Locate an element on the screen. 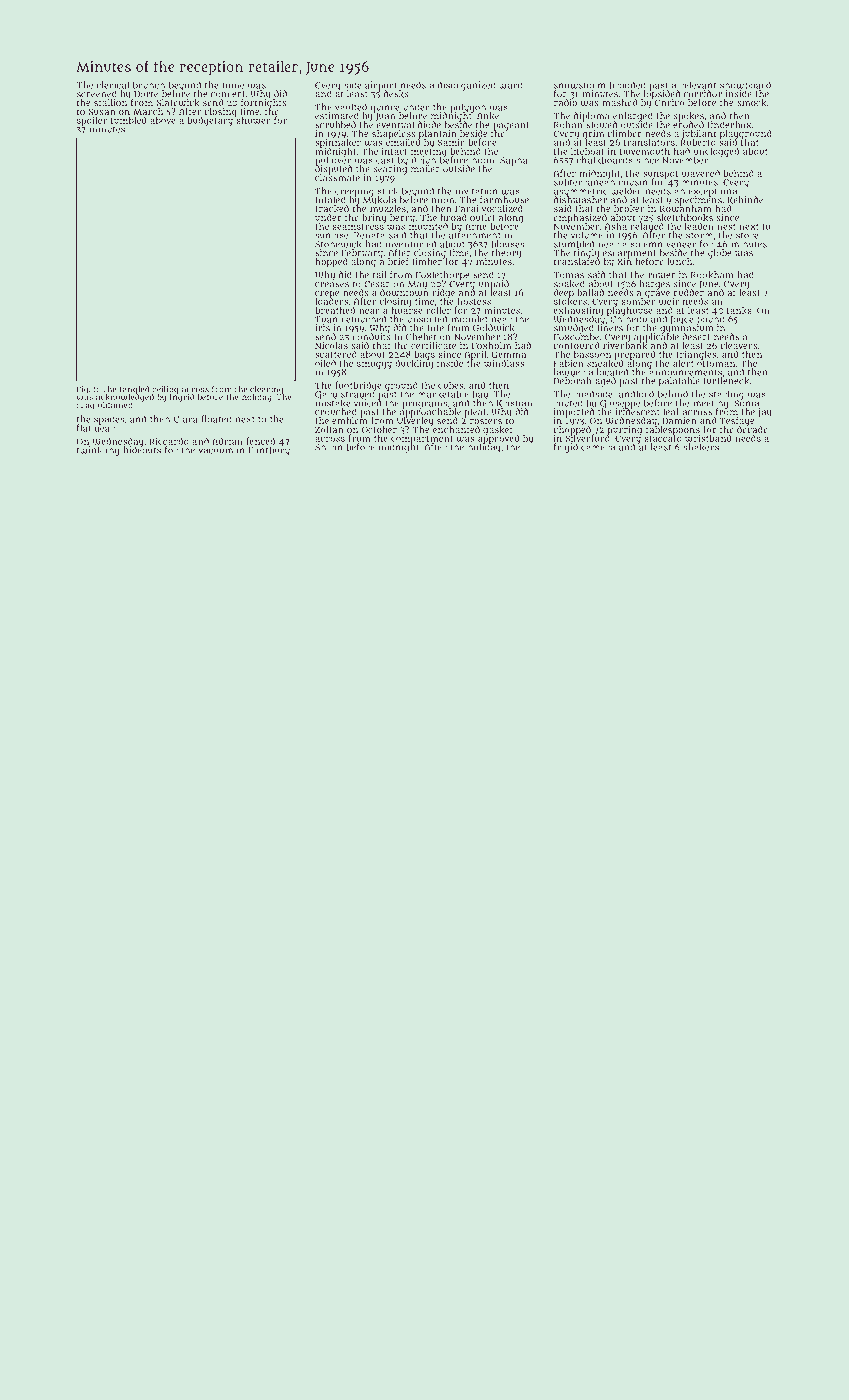  vacuum is located at coordinates (215, 451).
